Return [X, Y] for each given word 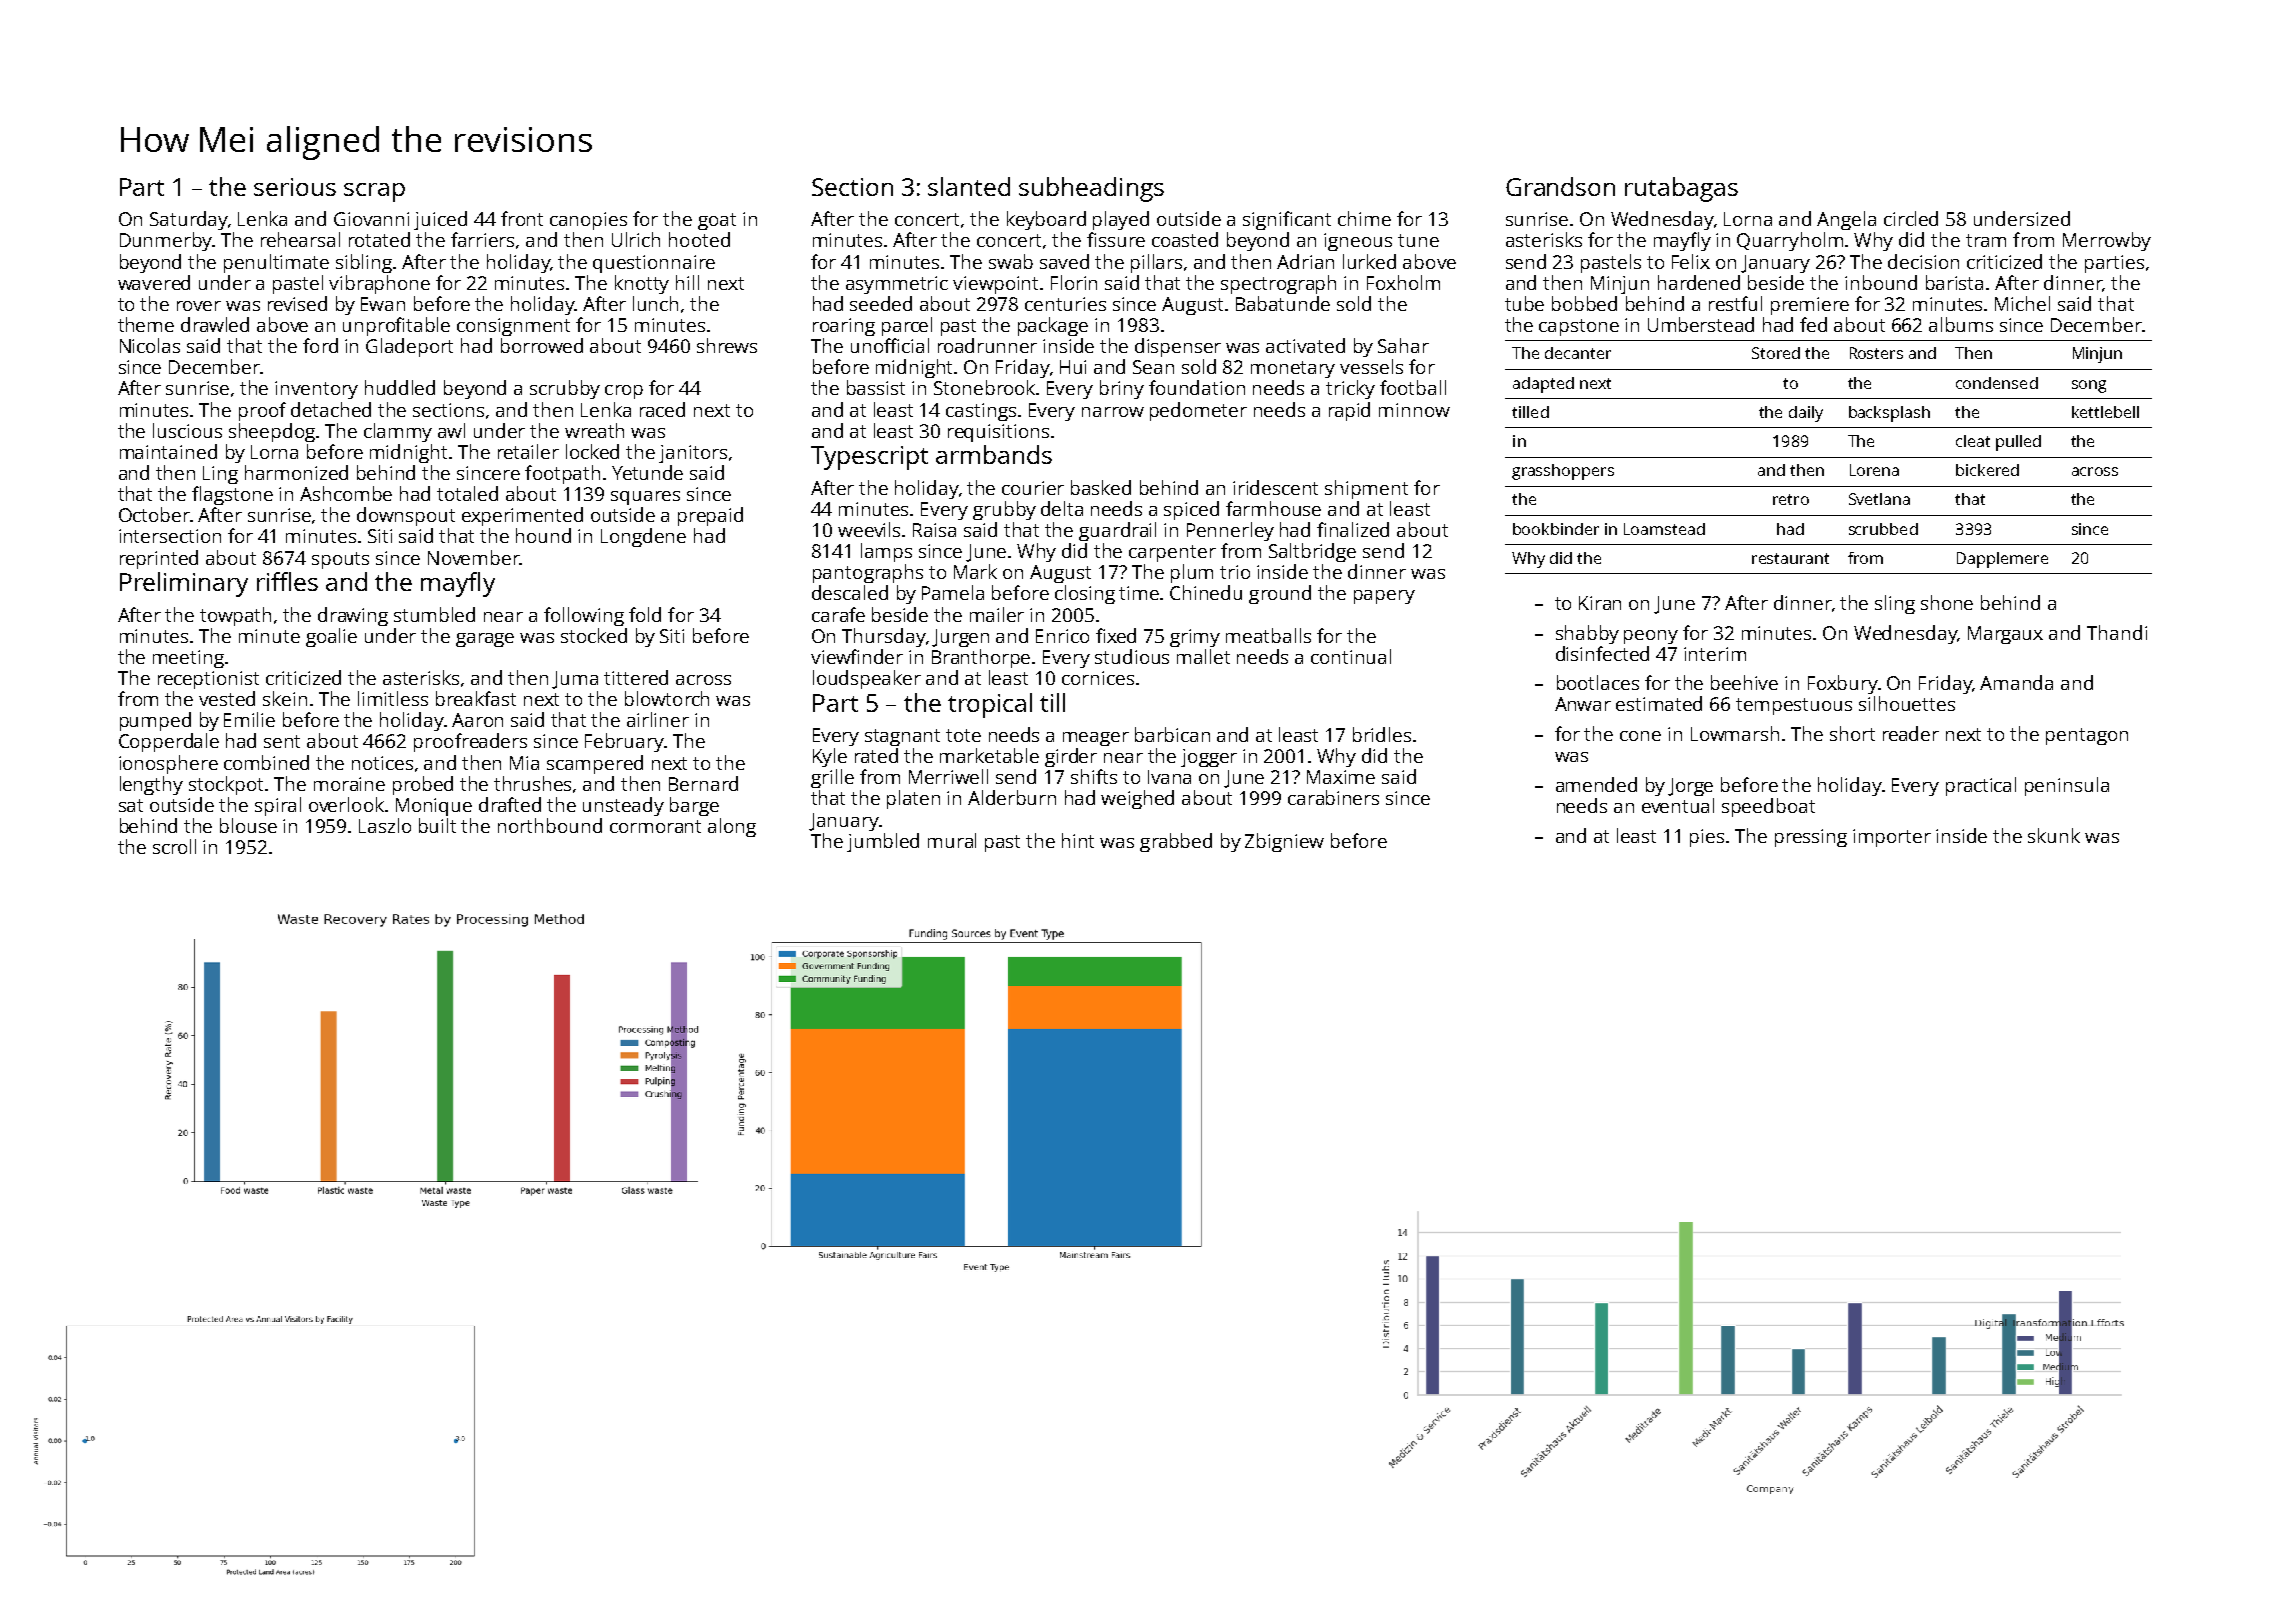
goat [717, 221]
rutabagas [1681, 189]
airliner [658, 719]
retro [1791, 499]
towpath [235, 616]
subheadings [1091, 189]
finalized [1353, 529]
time [1140, 593]
